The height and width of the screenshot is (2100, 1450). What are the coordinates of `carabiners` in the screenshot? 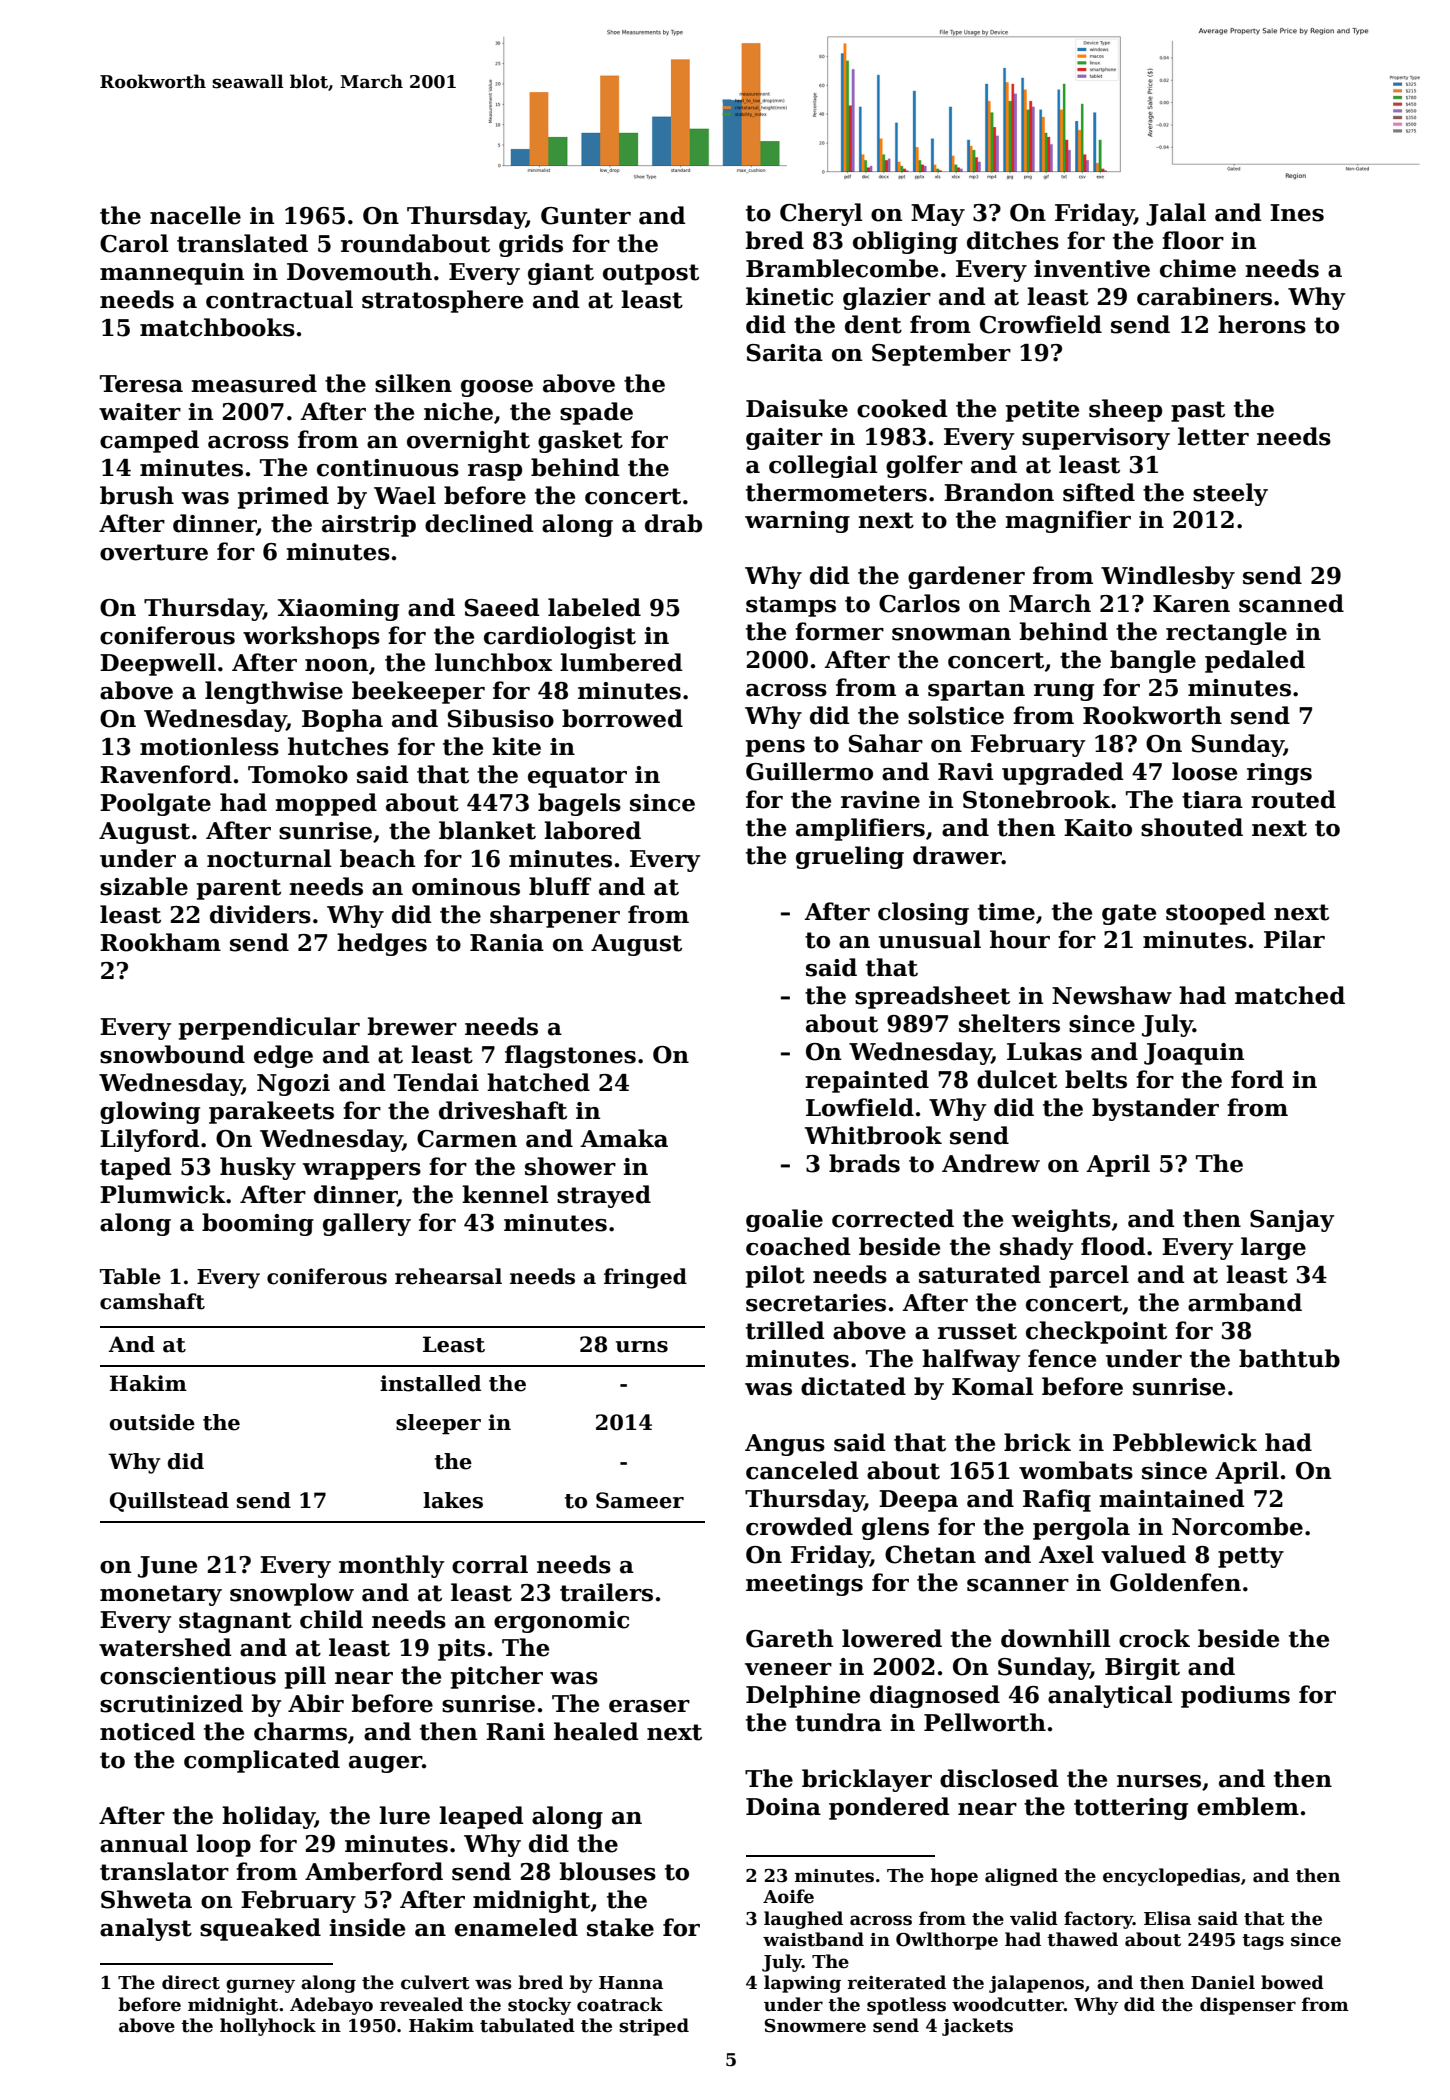 It's located at (1204, 296).
